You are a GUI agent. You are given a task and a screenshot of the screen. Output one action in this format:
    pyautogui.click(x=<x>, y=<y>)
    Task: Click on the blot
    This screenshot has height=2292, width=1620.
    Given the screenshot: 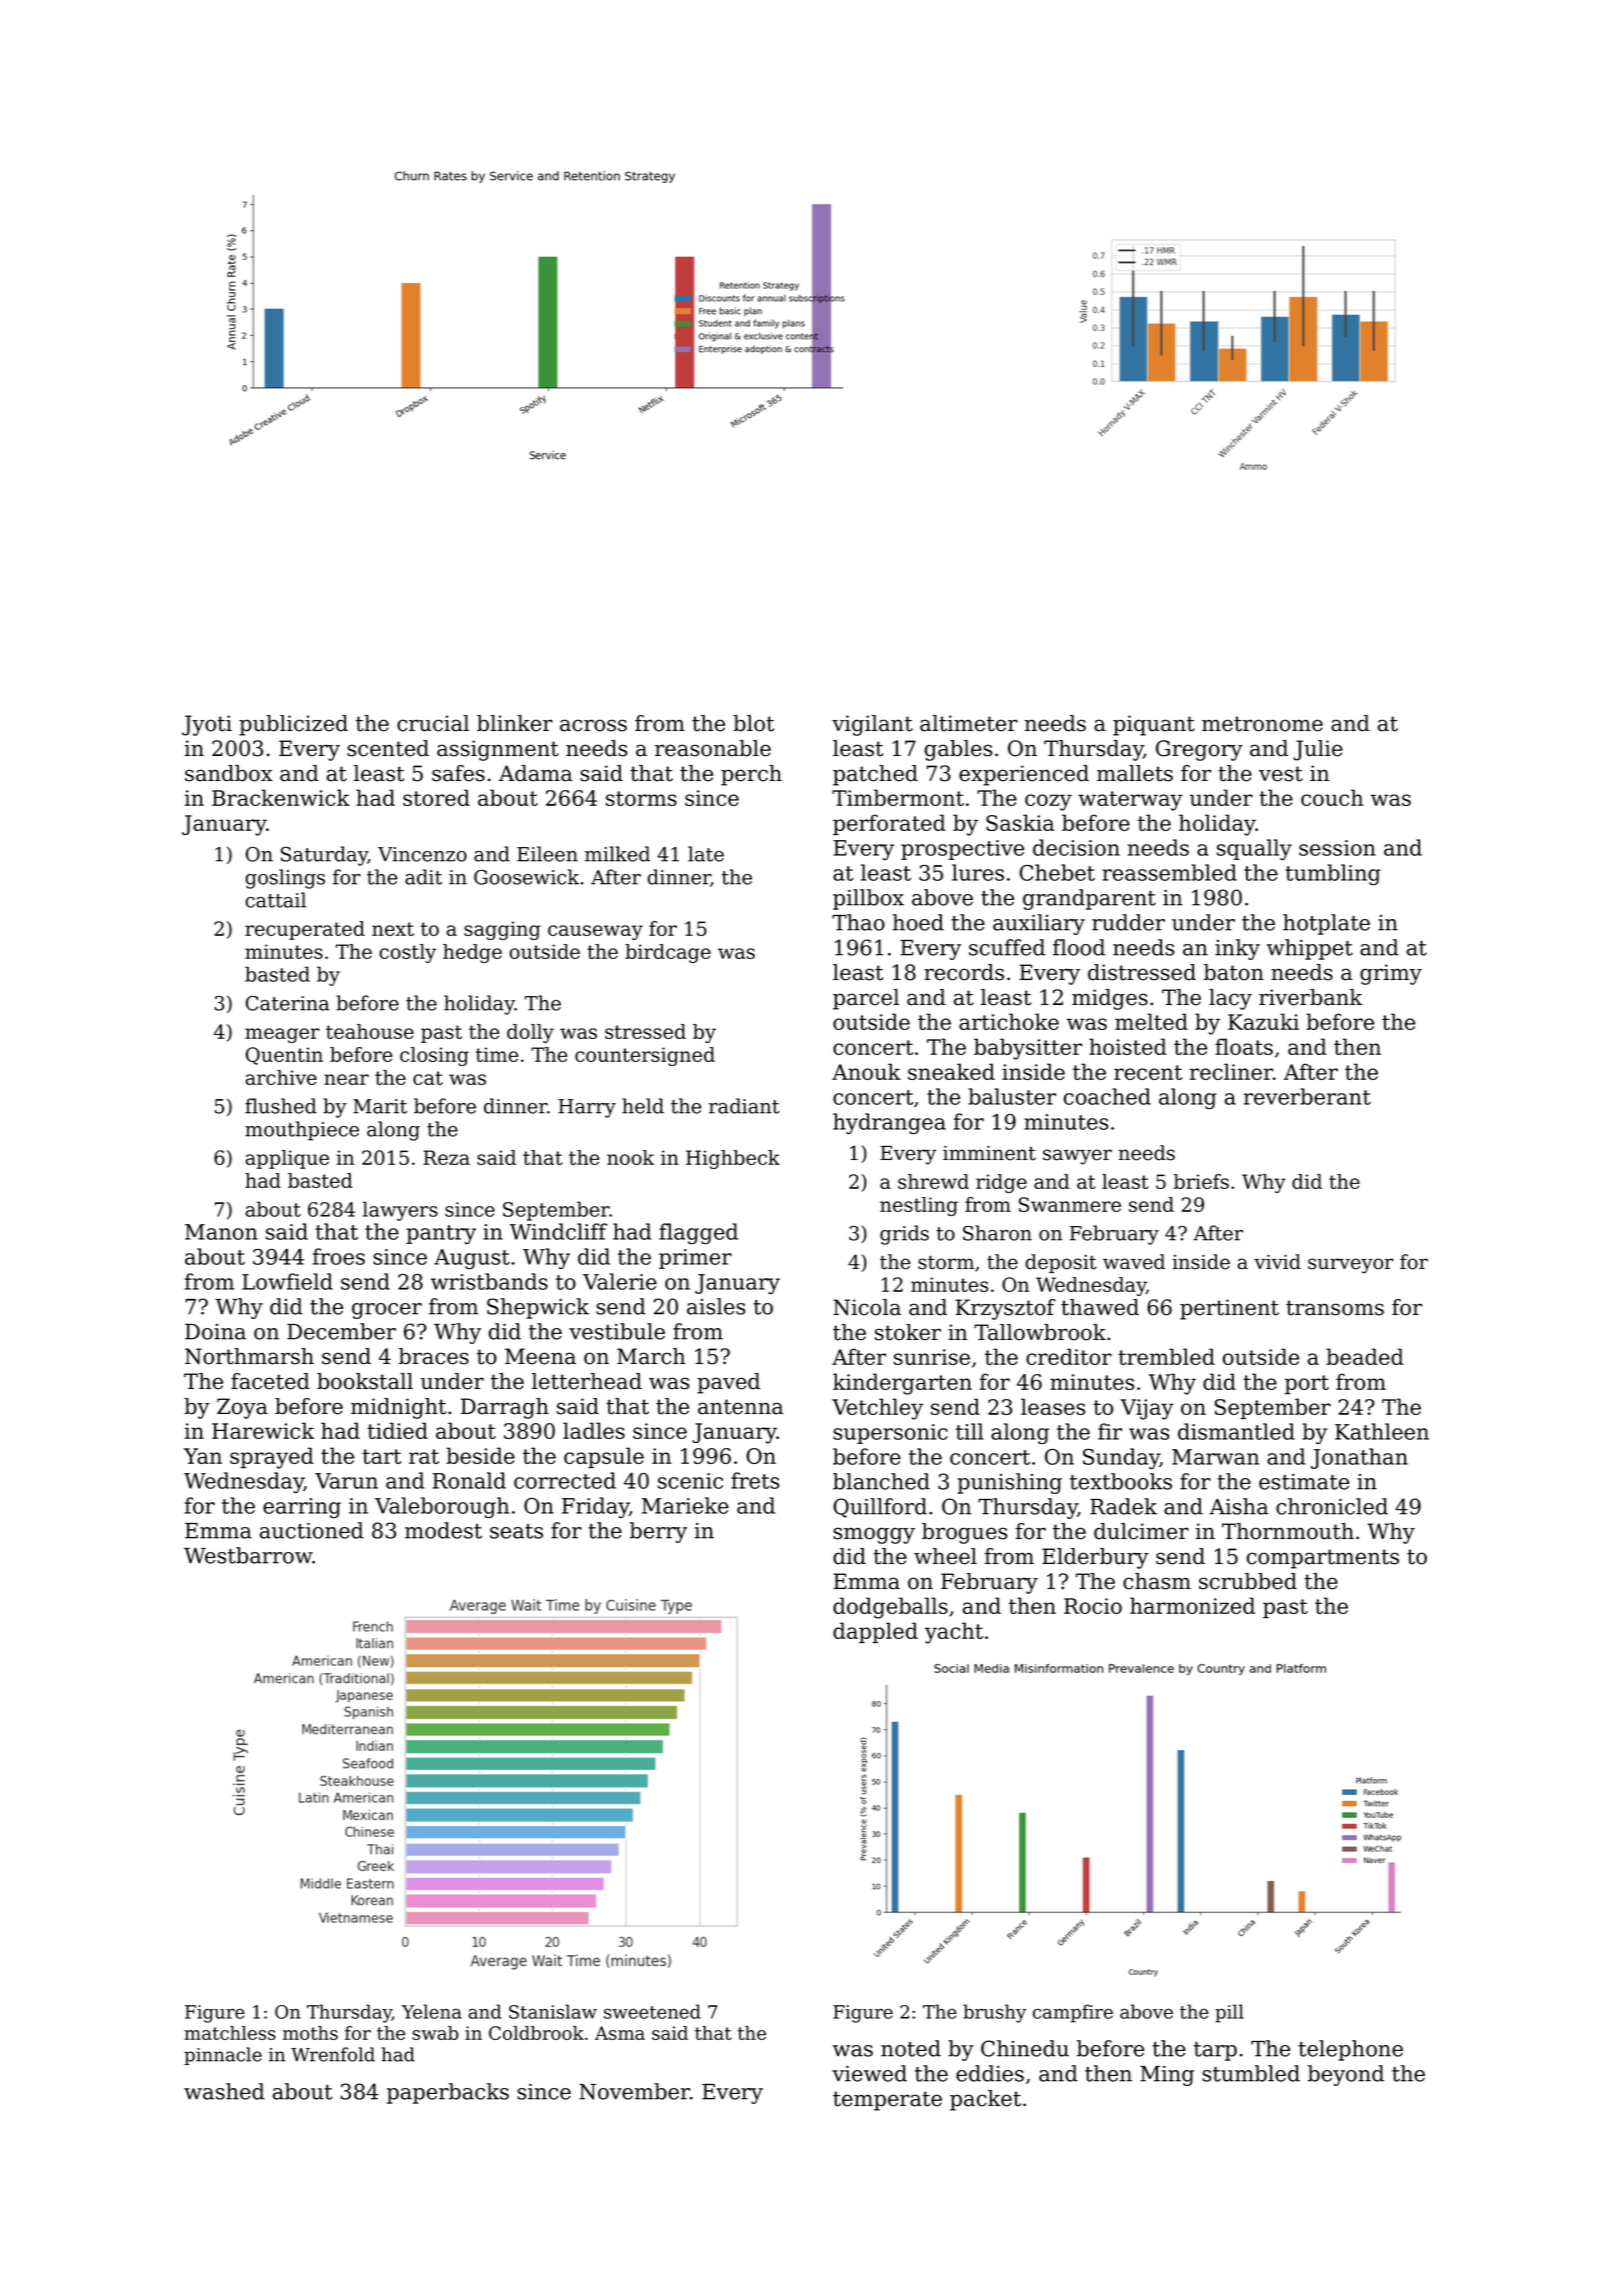 What is the action you would take?
    pyautogui.click(x=753, y=723)
